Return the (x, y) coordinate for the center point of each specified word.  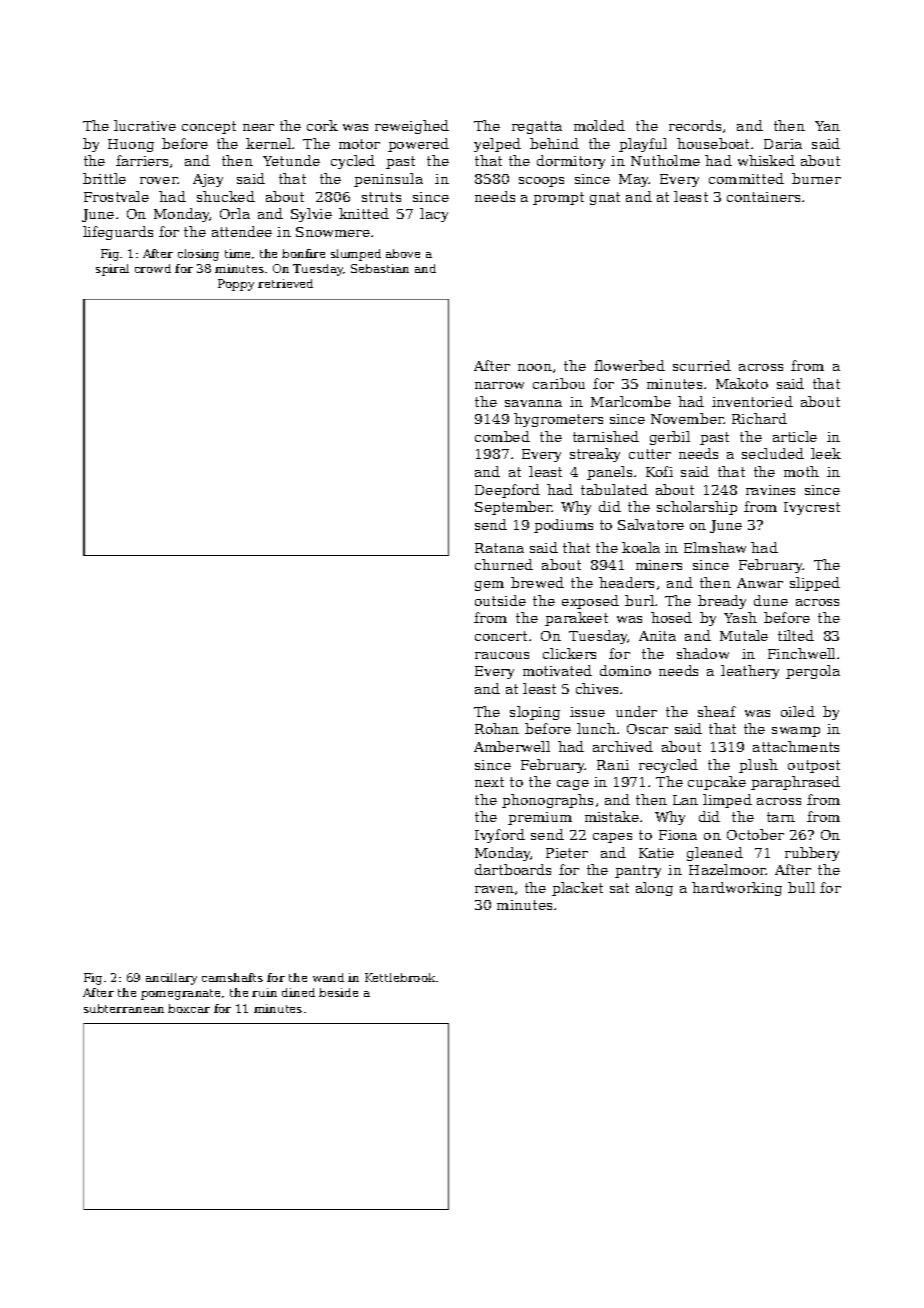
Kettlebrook (400, 977)
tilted (796, 635)
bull (801, 887)
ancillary (171, 979)
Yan (827, 126)
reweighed (412, 127)
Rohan (497, 728)
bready (722, 602)
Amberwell (512, 746)
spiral (112, 270)
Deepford (507, 491)
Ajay (208, 180)
